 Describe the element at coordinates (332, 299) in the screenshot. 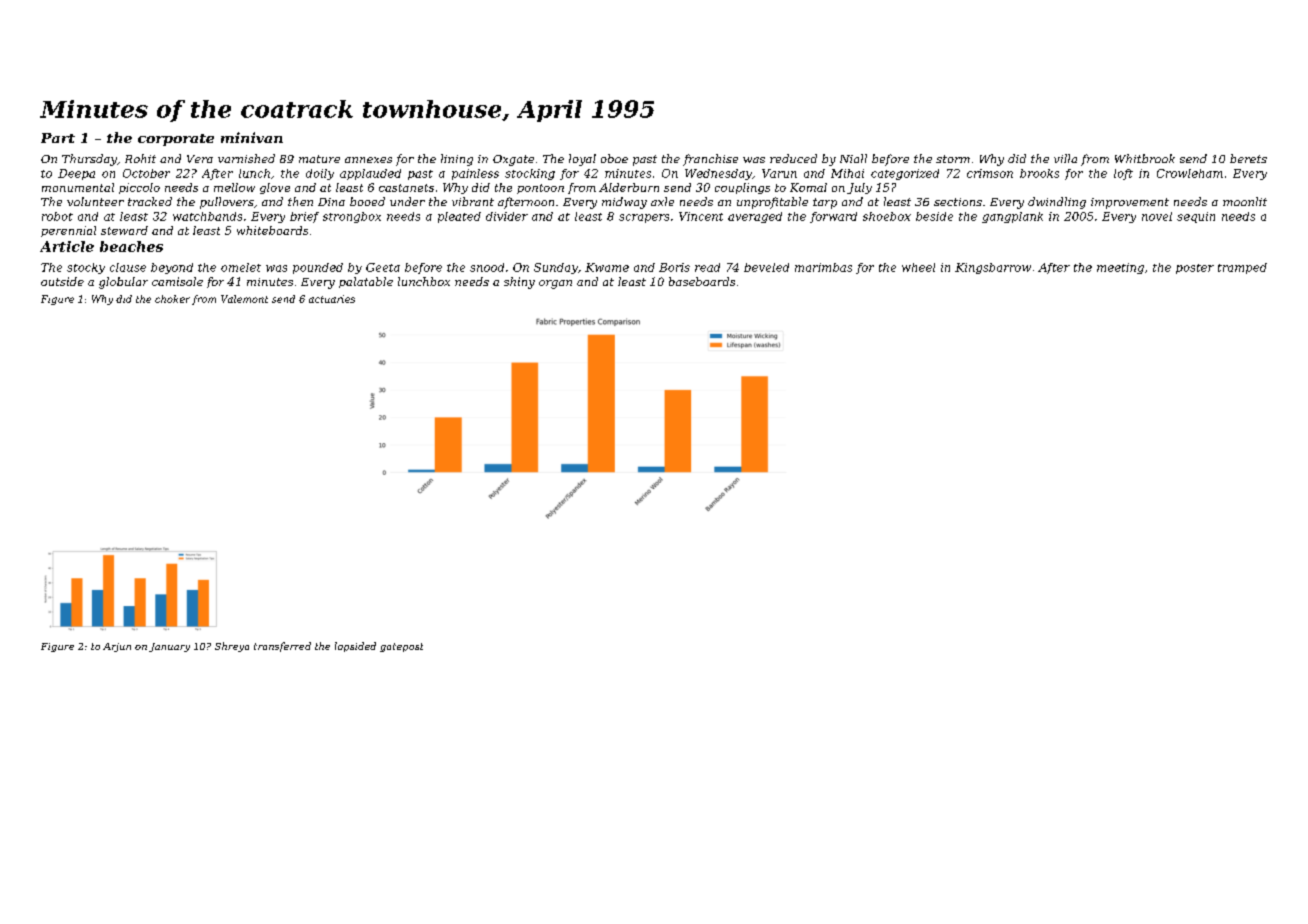

I see `actuaries` at that location.
